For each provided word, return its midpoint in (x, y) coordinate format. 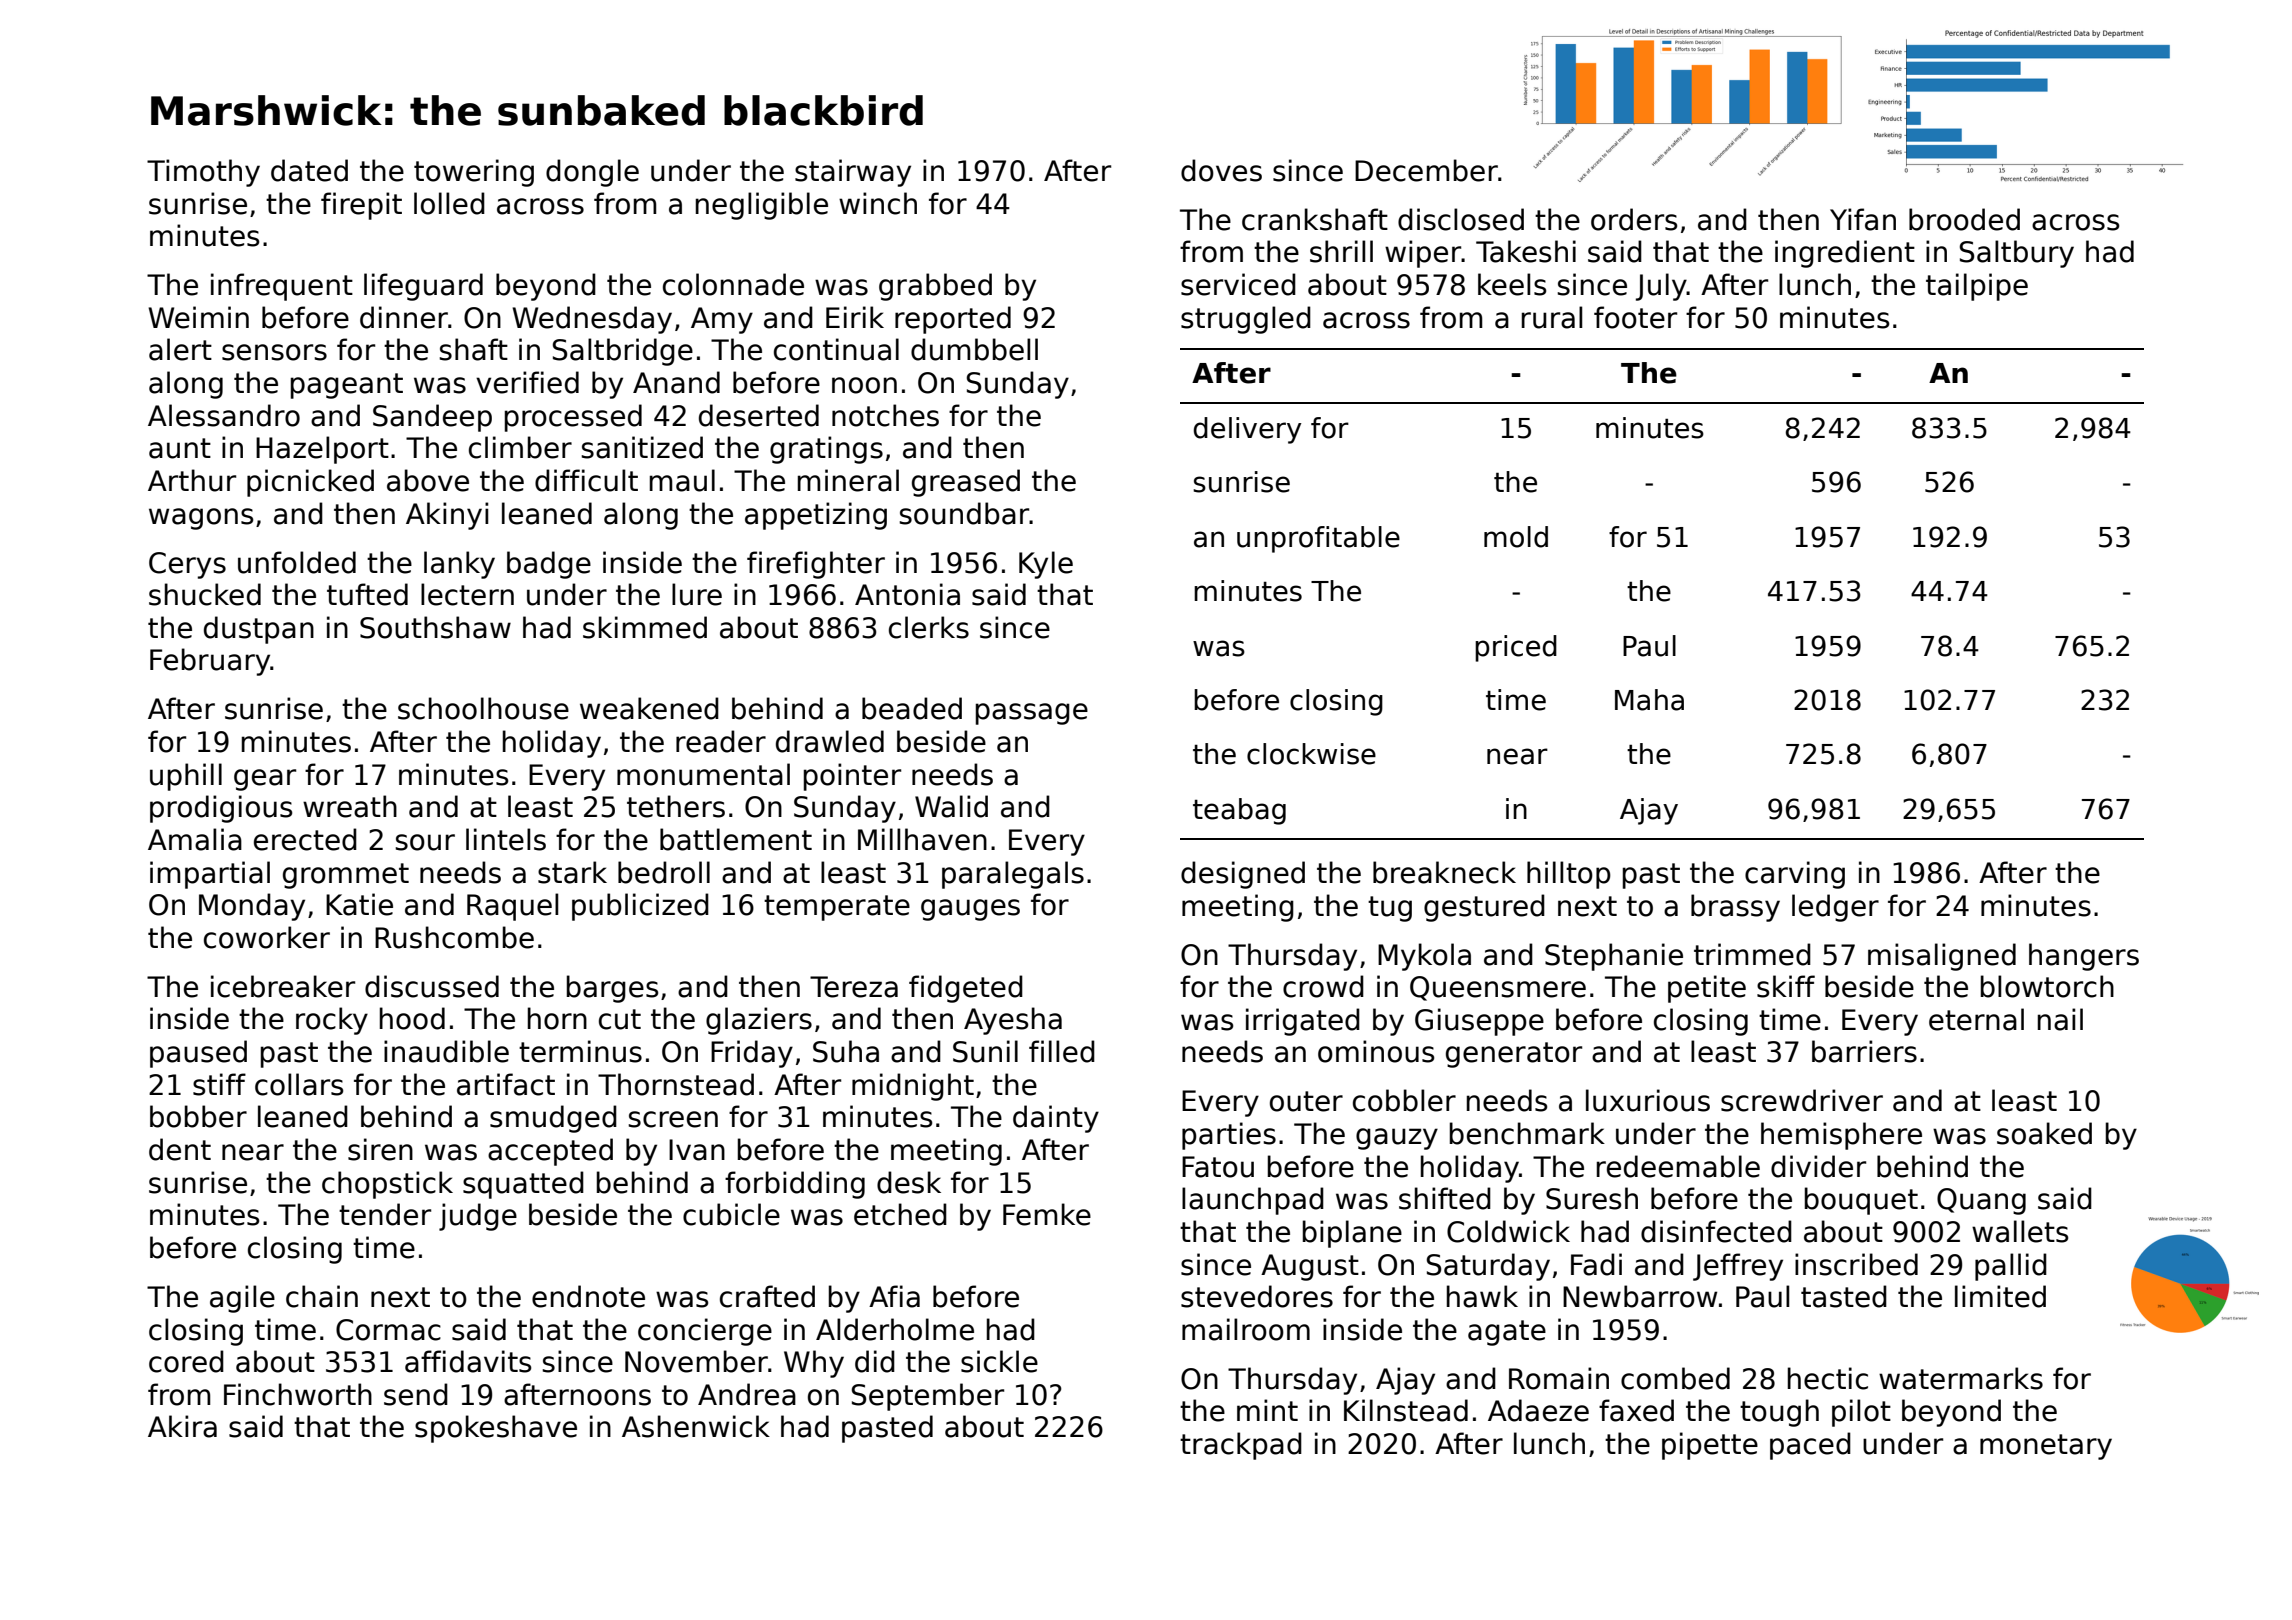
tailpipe (1977, 287)
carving (1795, 875)
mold (1516, 537)
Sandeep (432, 418)
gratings (826, 450)
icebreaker (283, 986)
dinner (404, 317)
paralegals (1013, 875)
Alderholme (895, 1329)
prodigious (221, 809)
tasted (1844, 1296)
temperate (837, 908)
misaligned (1942, 957)
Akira (182, 1426)
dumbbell (974, 349)
